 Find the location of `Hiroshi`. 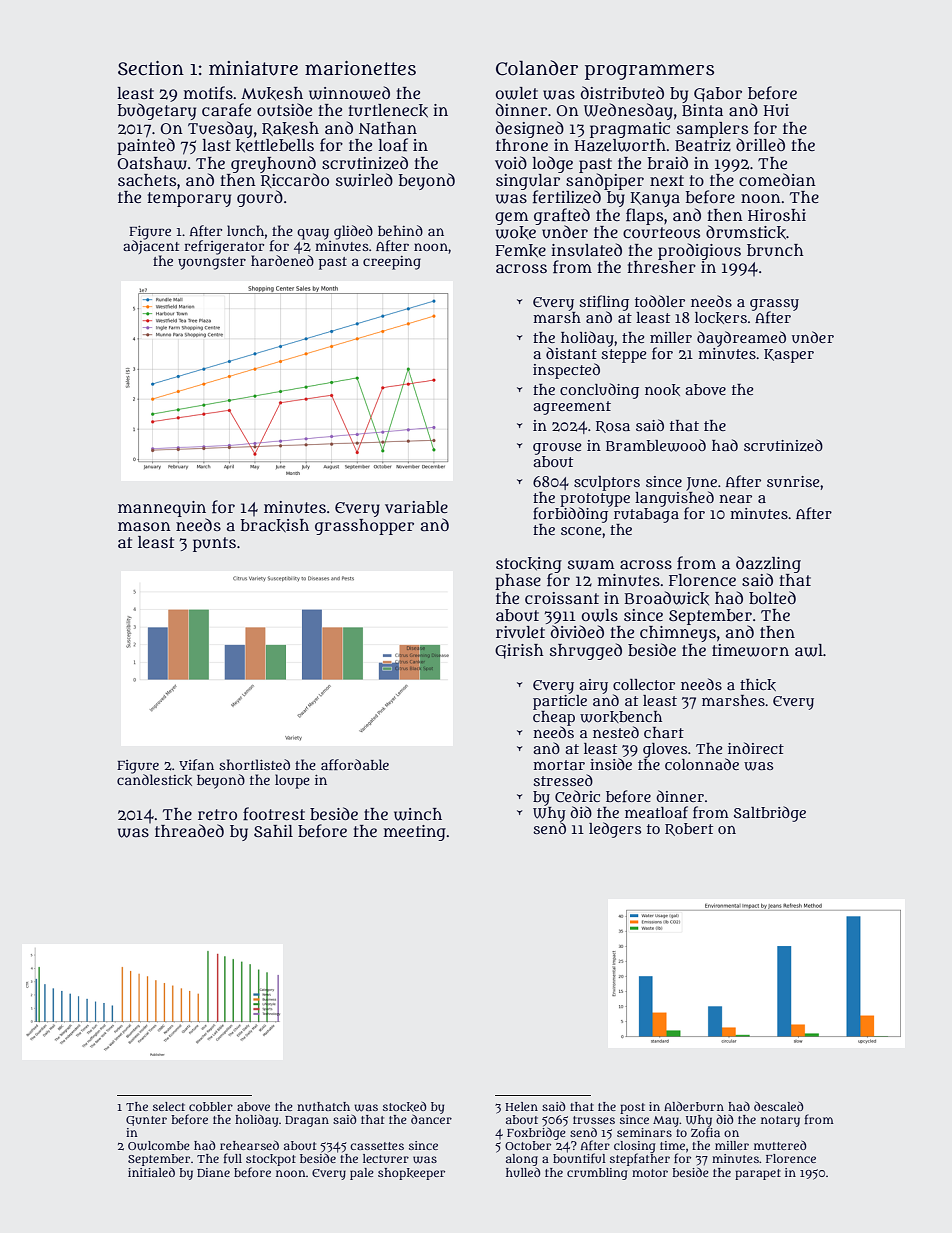

Hiroshi is located at coordinates (777, 215).
